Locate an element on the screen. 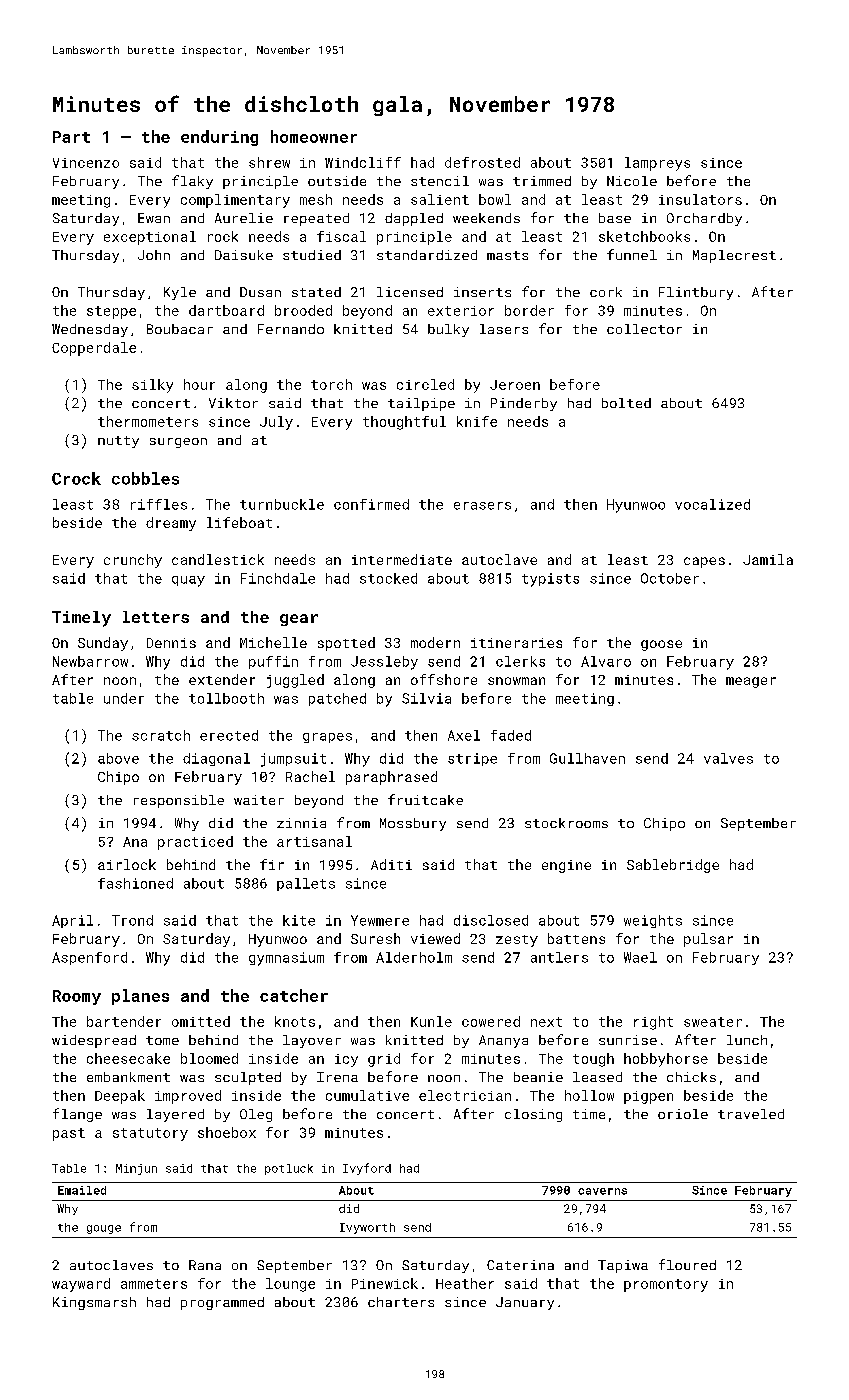 The image size is (849, 1400). April is located at coordinates (72, 921).
